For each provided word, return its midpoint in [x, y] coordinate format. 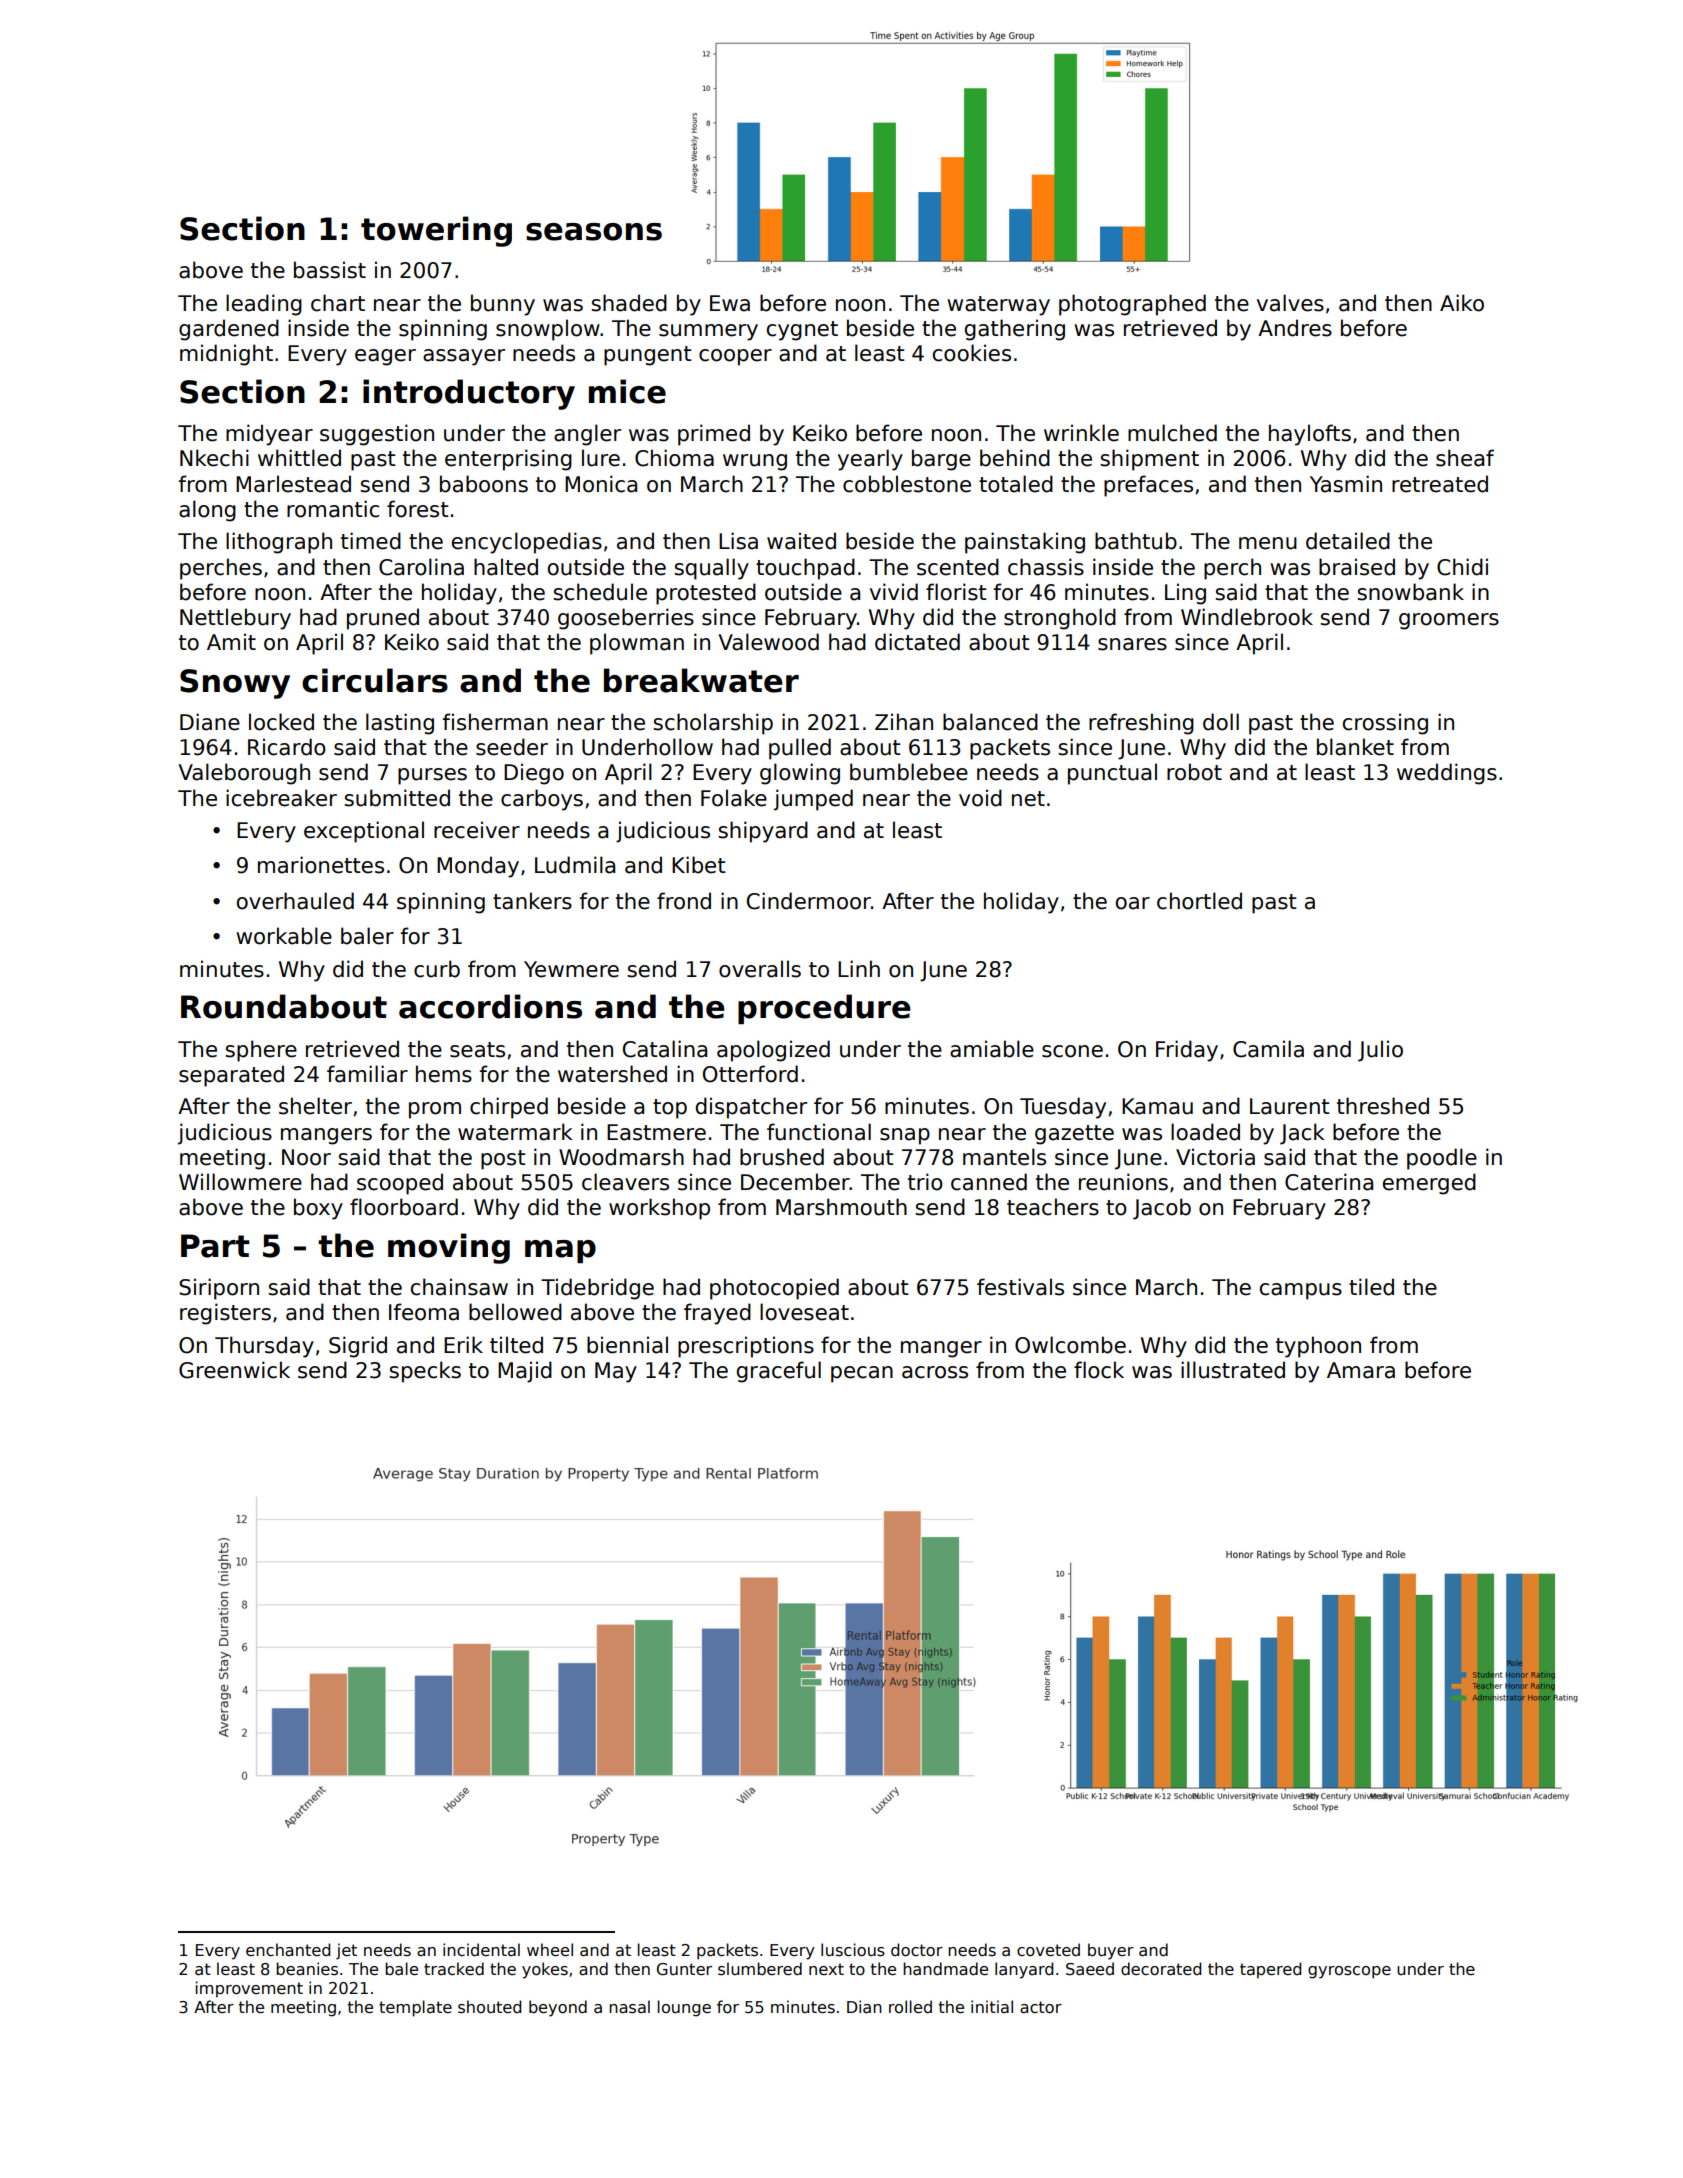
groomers [1449, 621]
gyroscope [1349, 1972]
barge [941, 460]
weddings [1447, 774]
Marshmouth [841, 1207]
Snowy [235, 684]
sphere [261, 1051]
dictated [917, 642]
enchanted [288, 1950]
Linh [859, 968]
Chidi [1462, 567]
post [503, 1160]
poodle [1442, 1159]
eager [385, 357]
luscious [853, 1950]
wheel [550, 1949]
